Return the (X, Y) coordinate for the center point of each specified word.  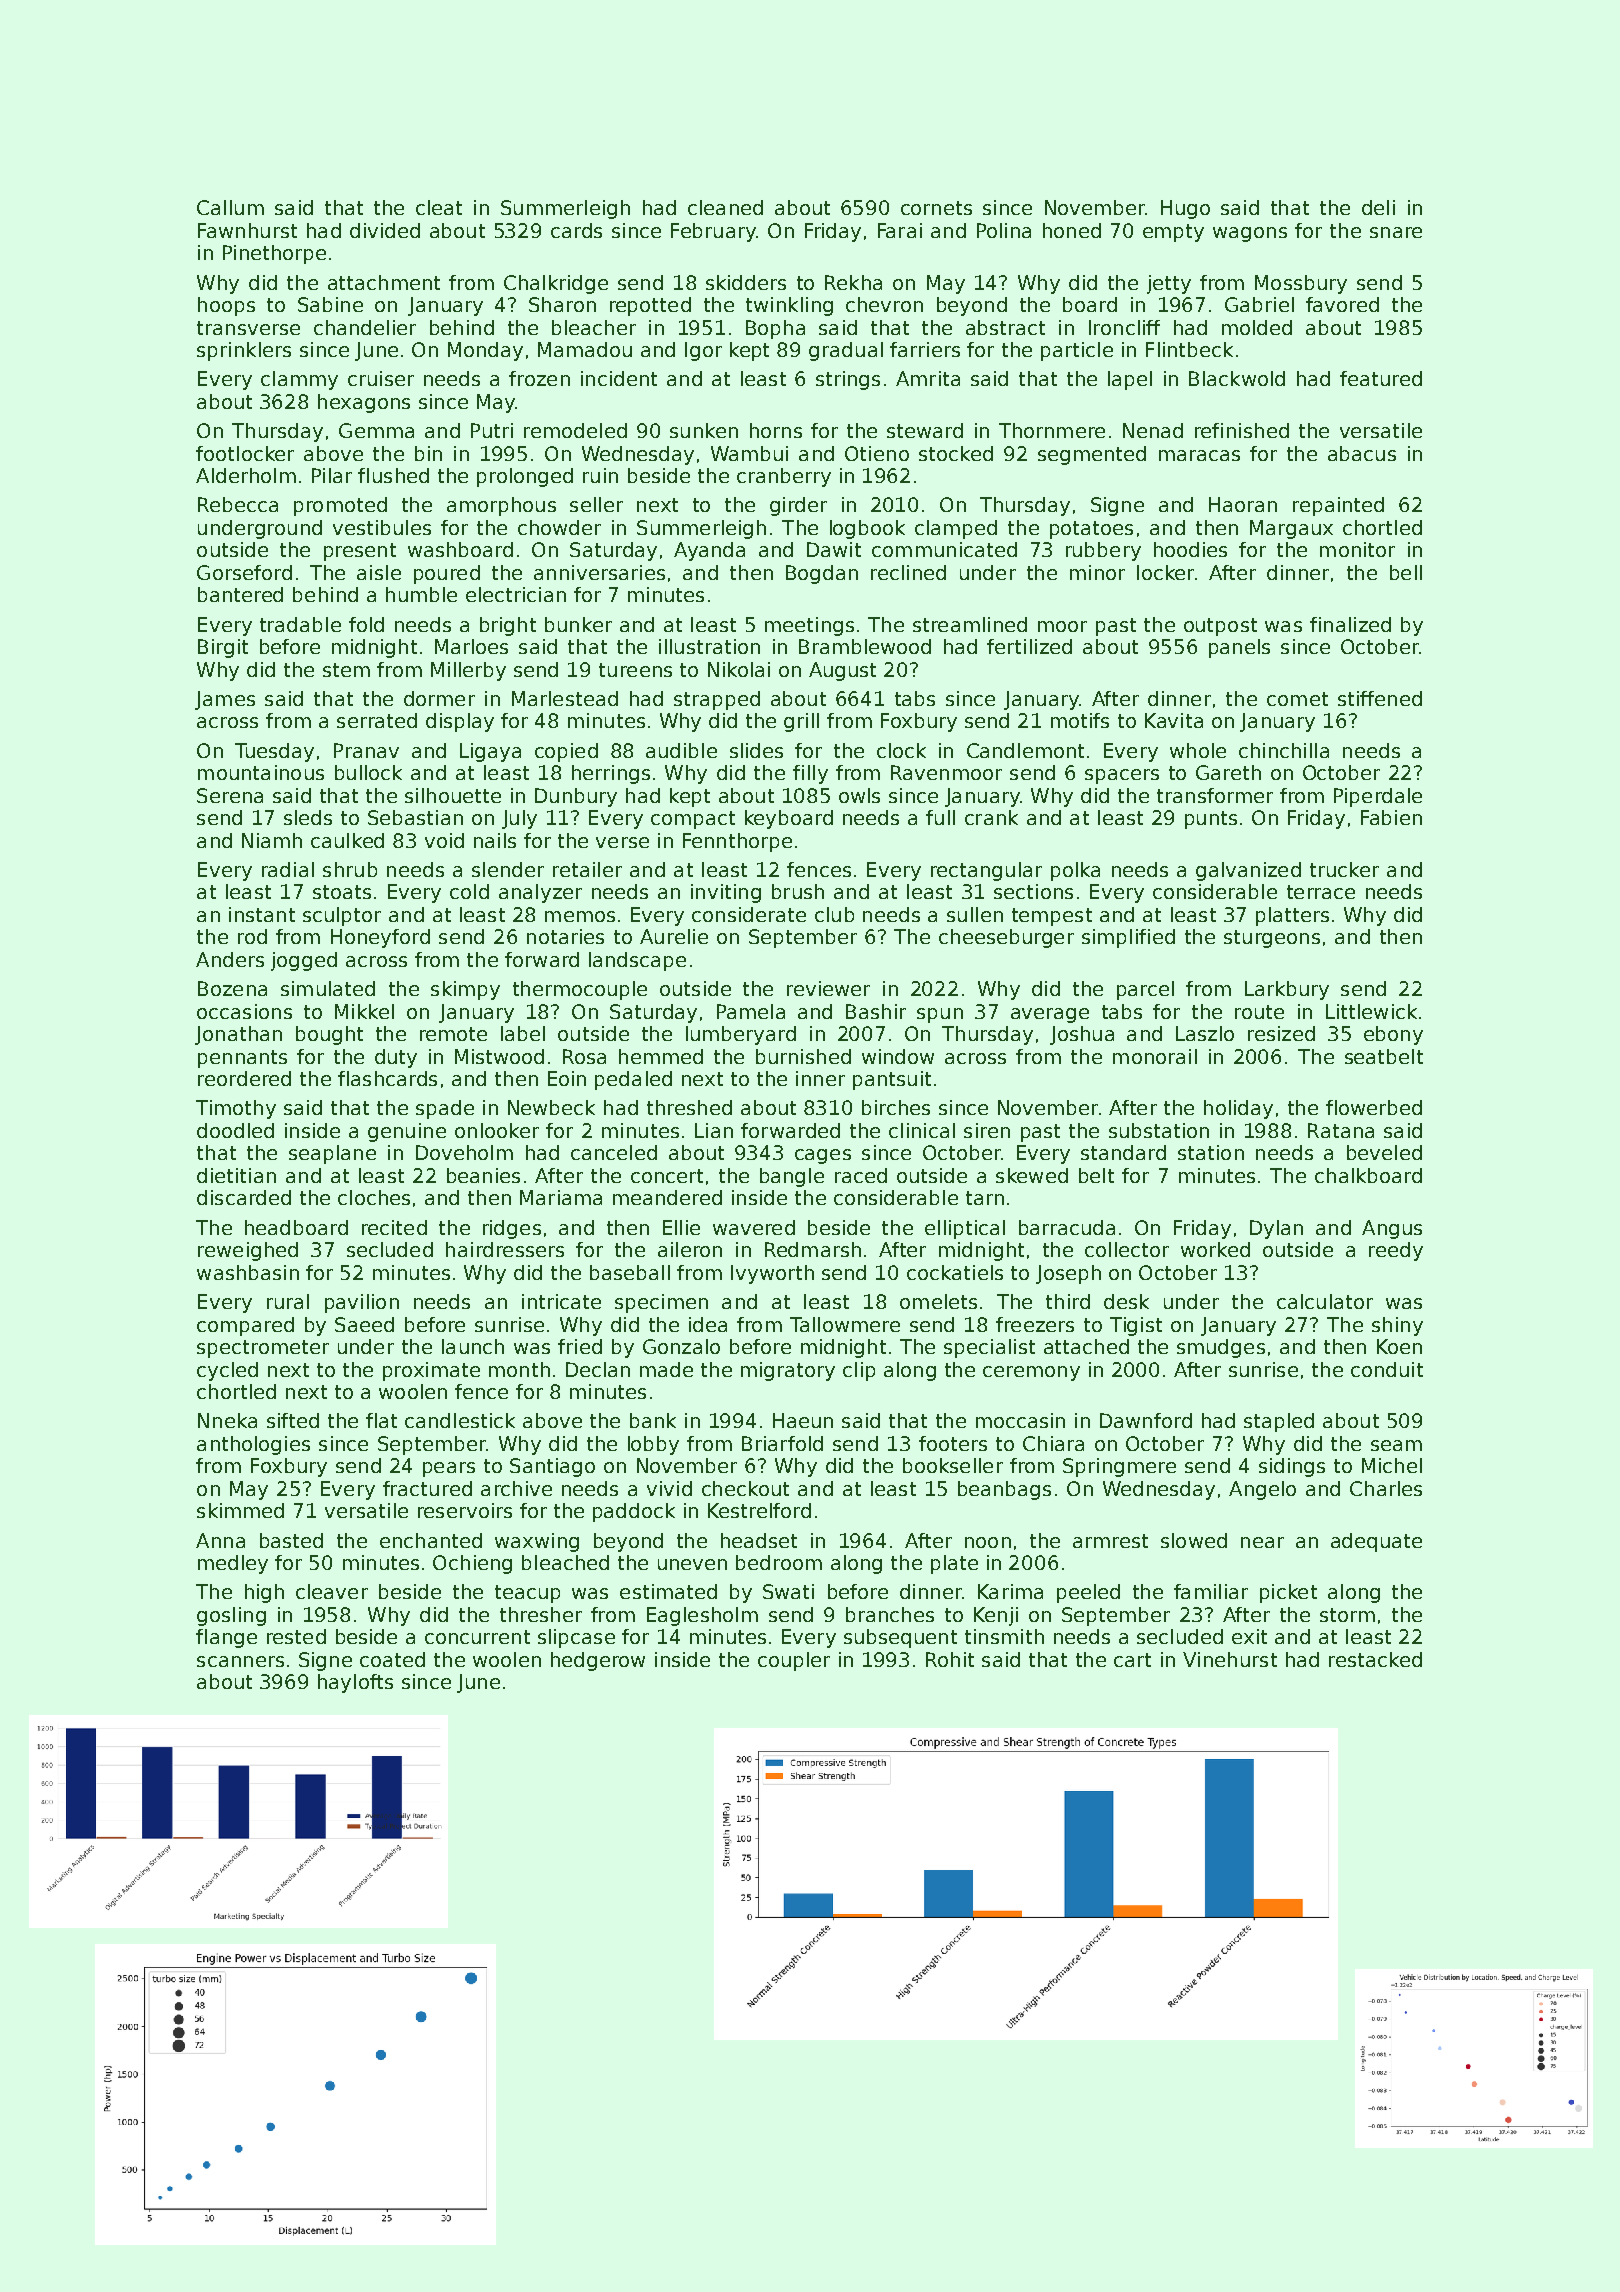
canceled (614, 1152)
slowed (1194, 1540)
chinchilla (1284, 750)
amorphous (501, 506)
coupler (794, 1661)
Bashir (876, 1011)
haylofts (355, 1683)
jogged (304, 961)
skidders (746, 282)
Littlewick (1371, 1011)
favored (1342, 304)
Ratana (1341, 1130)
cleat (439, 207)
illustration (709, 646)
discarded (244, 1197)
